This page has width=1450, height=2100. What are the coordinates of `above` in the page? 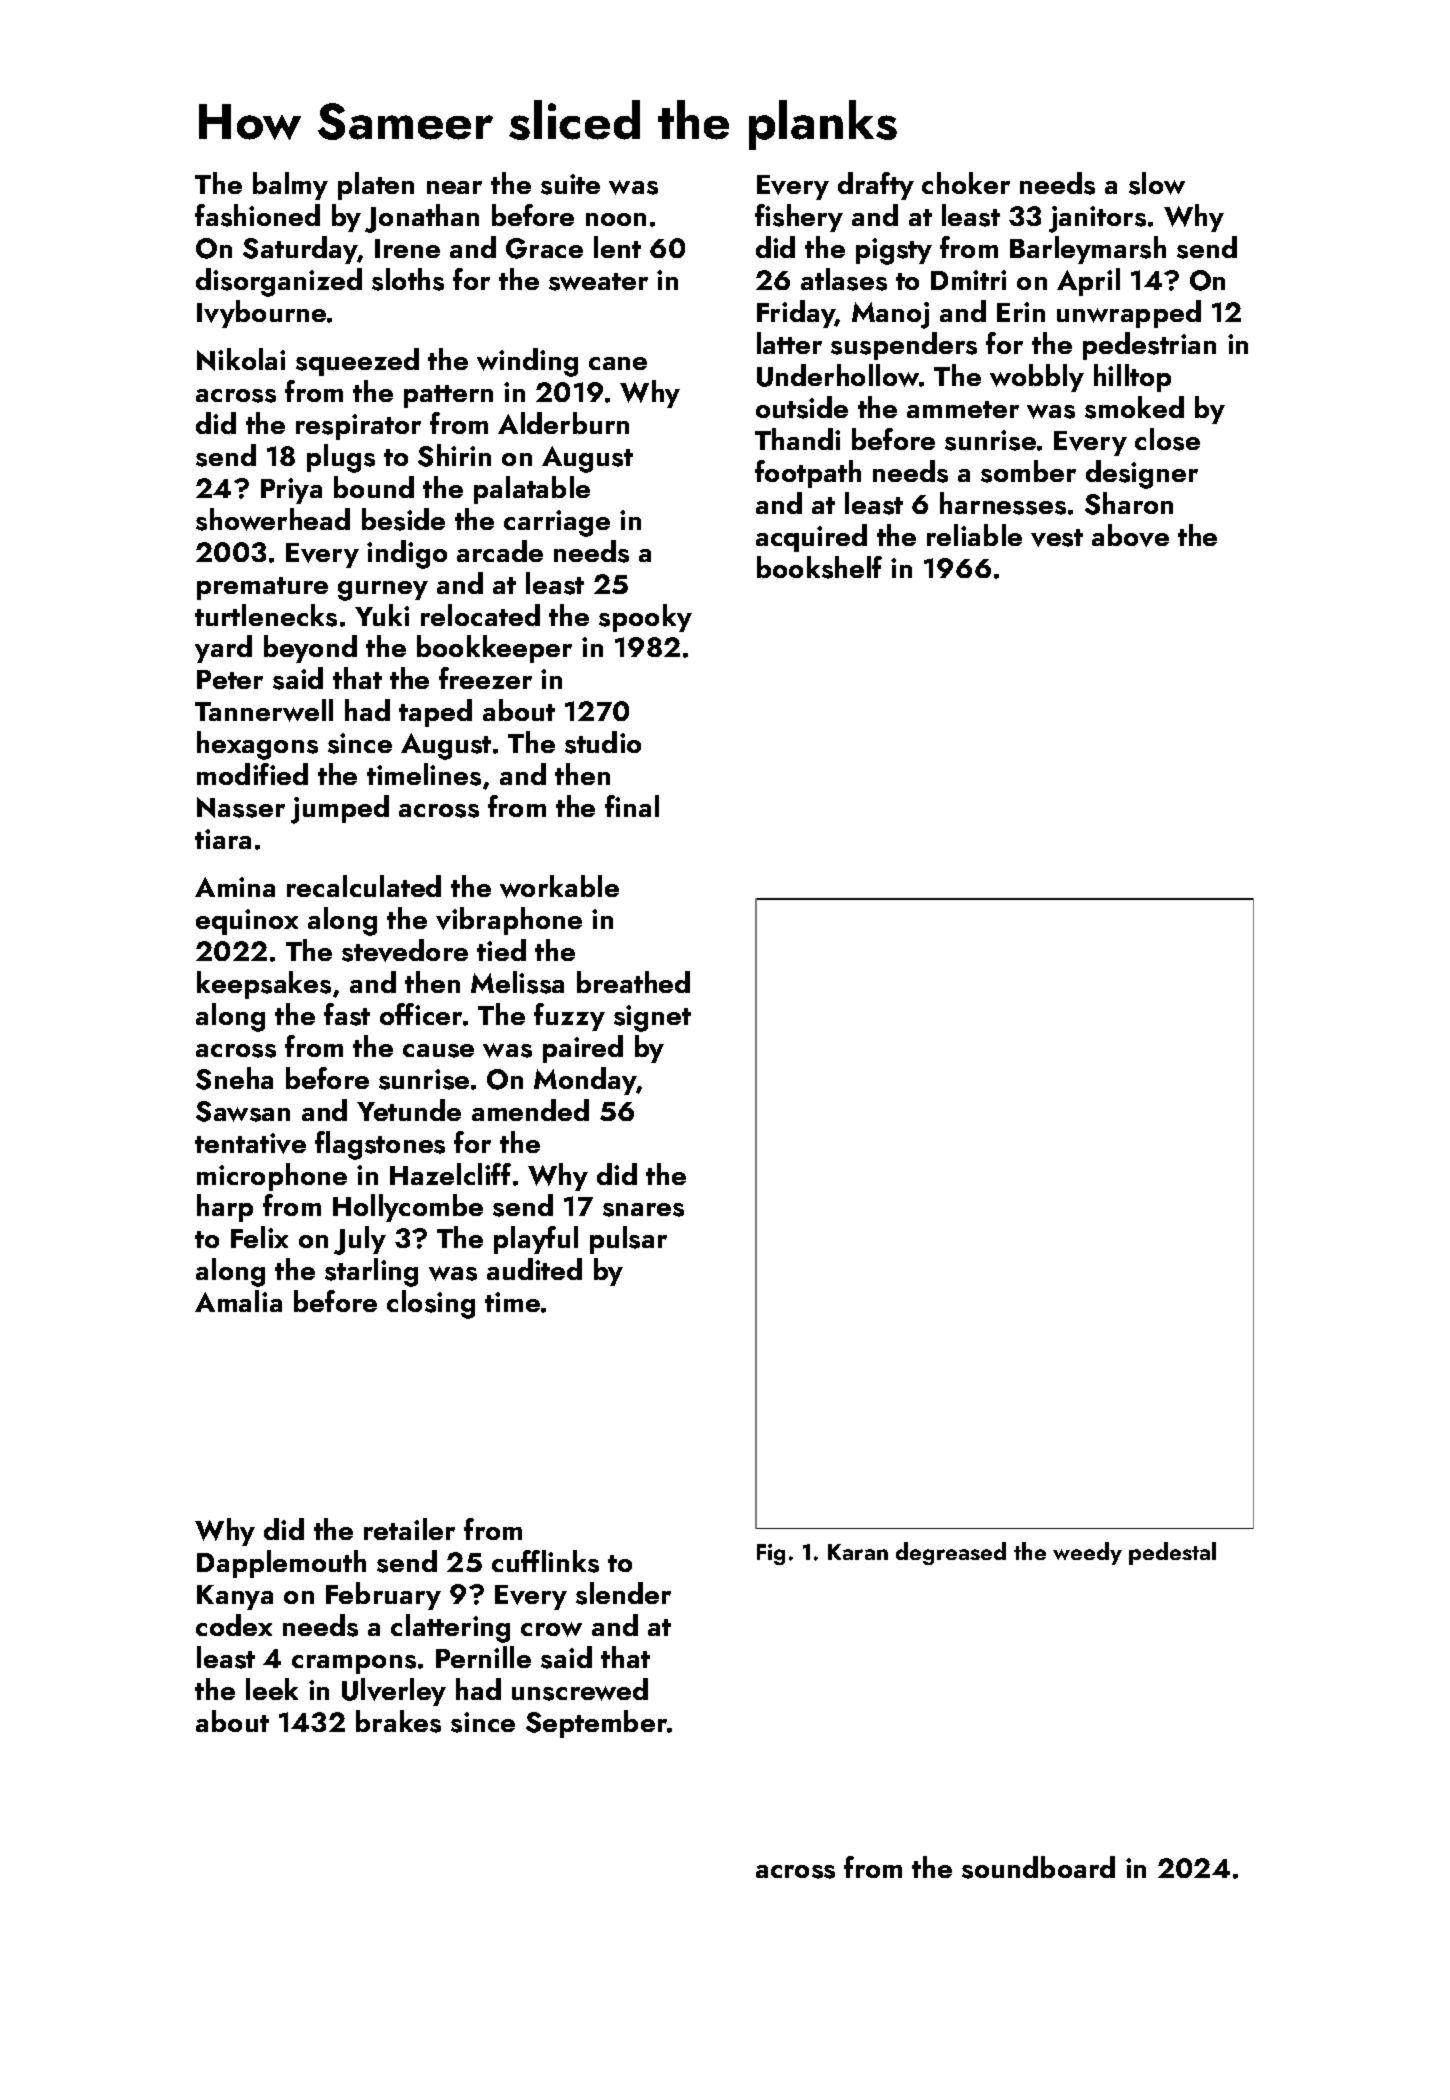 It's located at (1130, 535).
